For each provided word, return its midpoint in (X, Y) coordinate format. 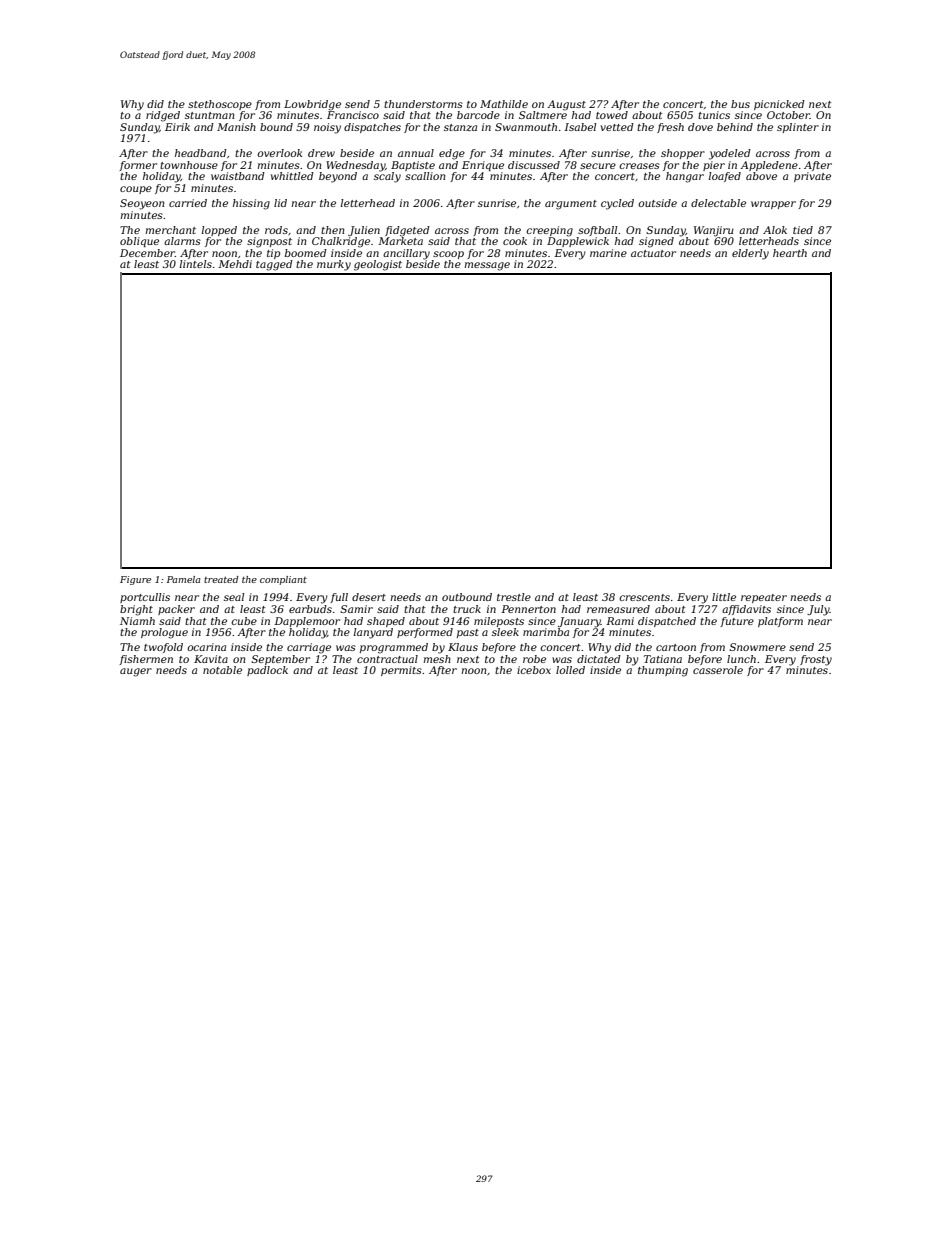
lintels (196, 264)
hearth (790, 253)
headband (201, 153)
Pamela (184, 579)
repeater (764, 598)
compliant (283, 580)
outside (657, 203)
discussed (534, 165)
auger (136, 672)
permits (401, 671)
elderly (750, 254)
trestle (514, 597)
